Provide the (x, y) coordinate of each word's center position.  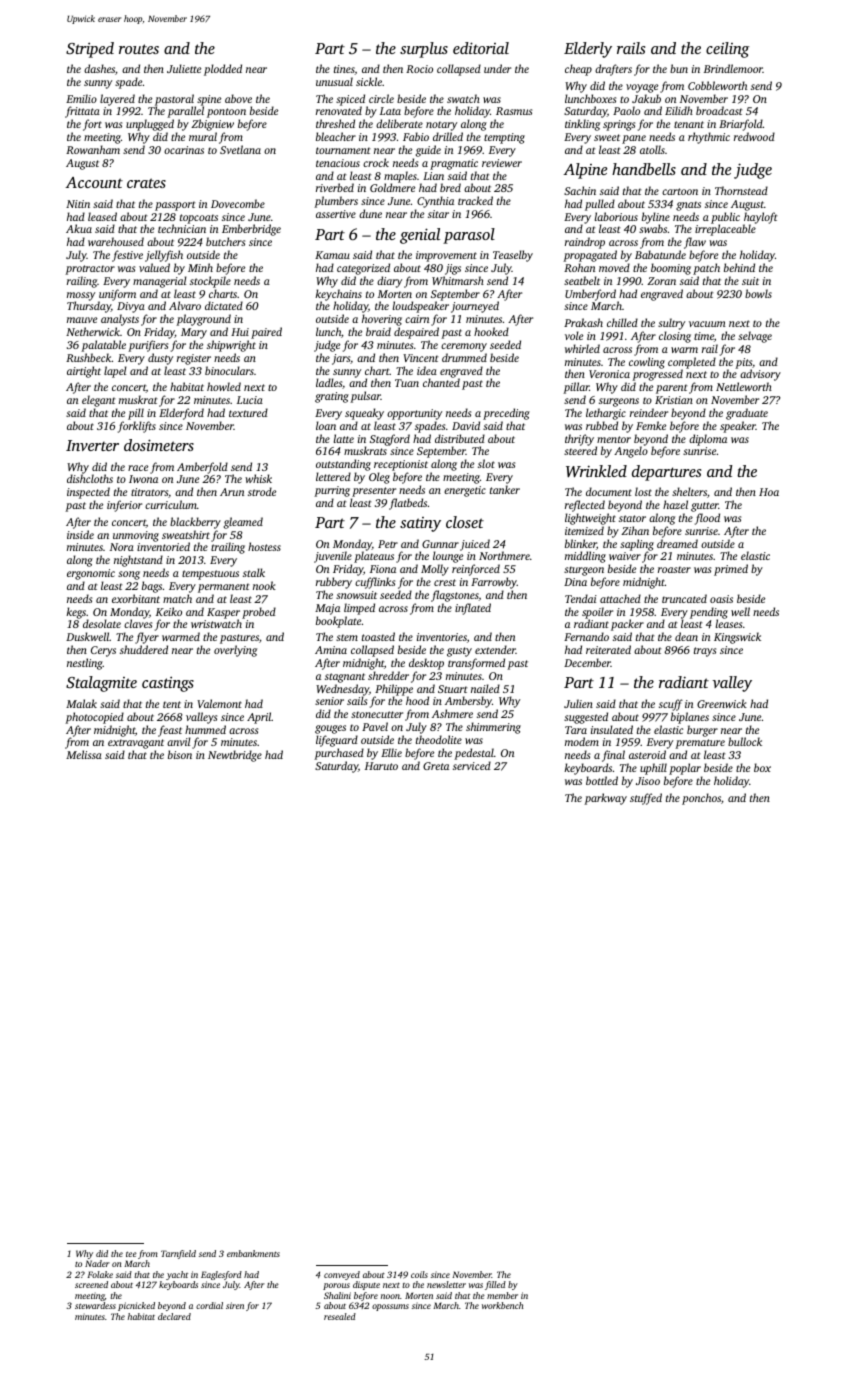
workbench (502, 1305)
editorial (481, 48)
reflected (585, 506)
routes (139, 49)
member (502, 1295)
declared (174, 1316)
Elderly (588, 50)
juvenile (333, 557)
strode (262, 491)
